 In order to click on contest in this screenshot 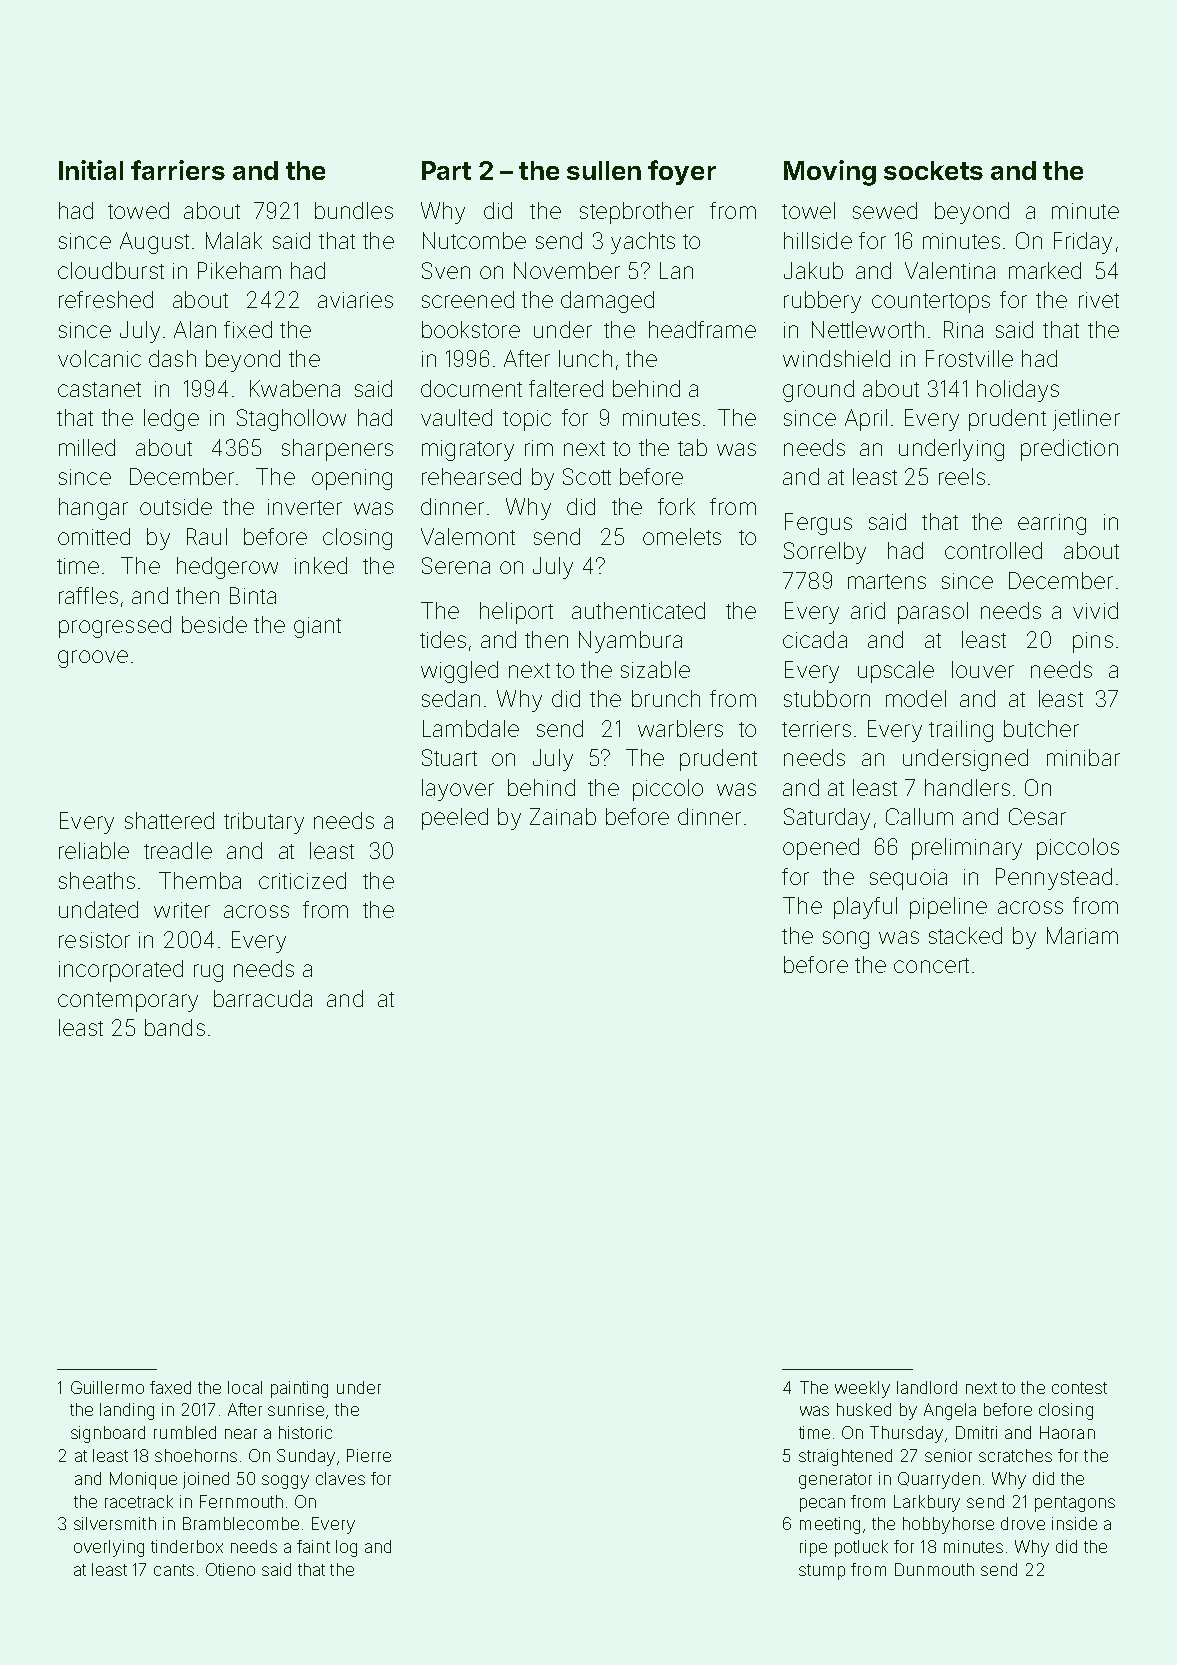, I will do `click(1079, 1388)`.
